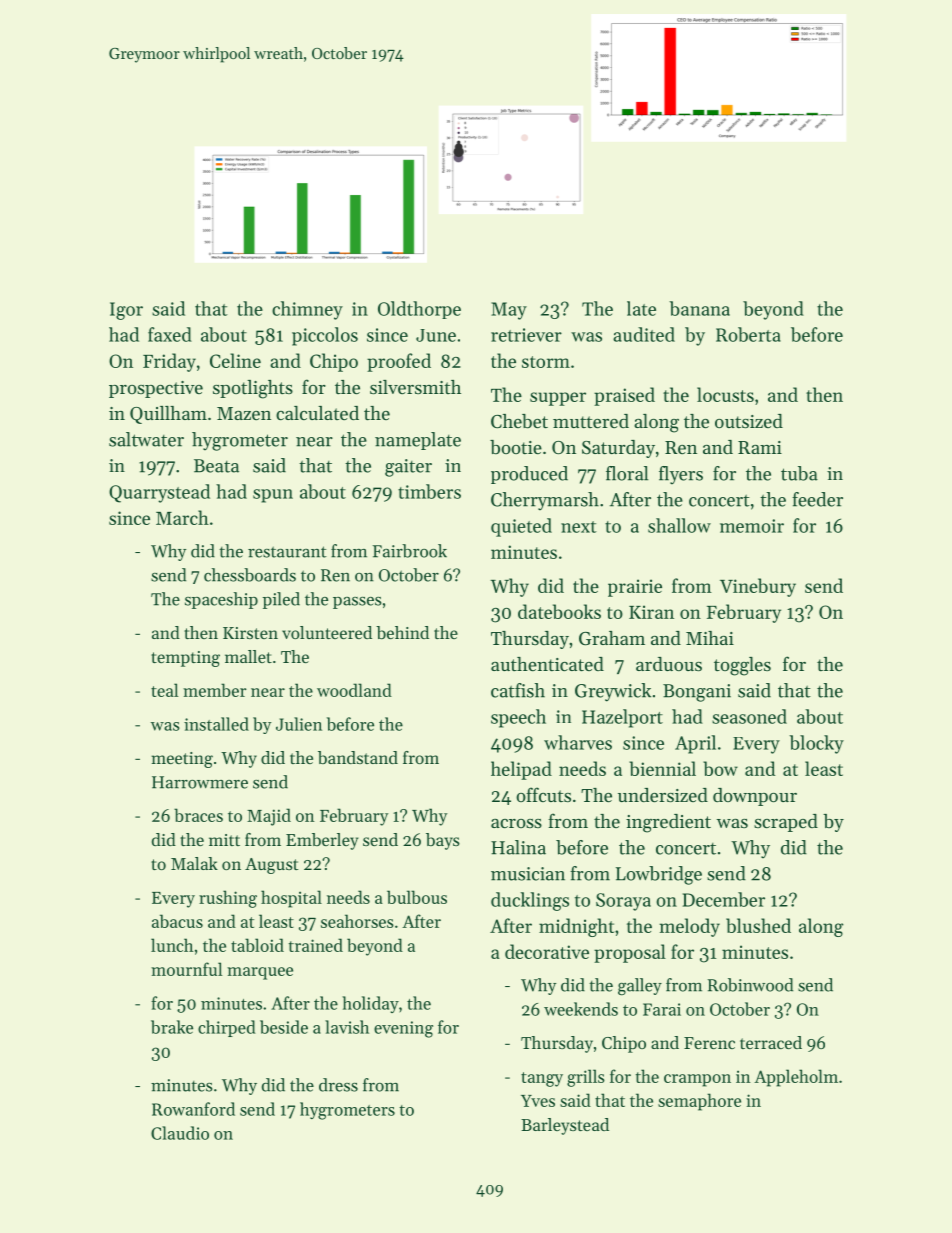 Image resolution: width=952 pixels, height=1233 pixels. Describe the element at coordinates (547, 951) in the image. I see `decorative` at that location.
